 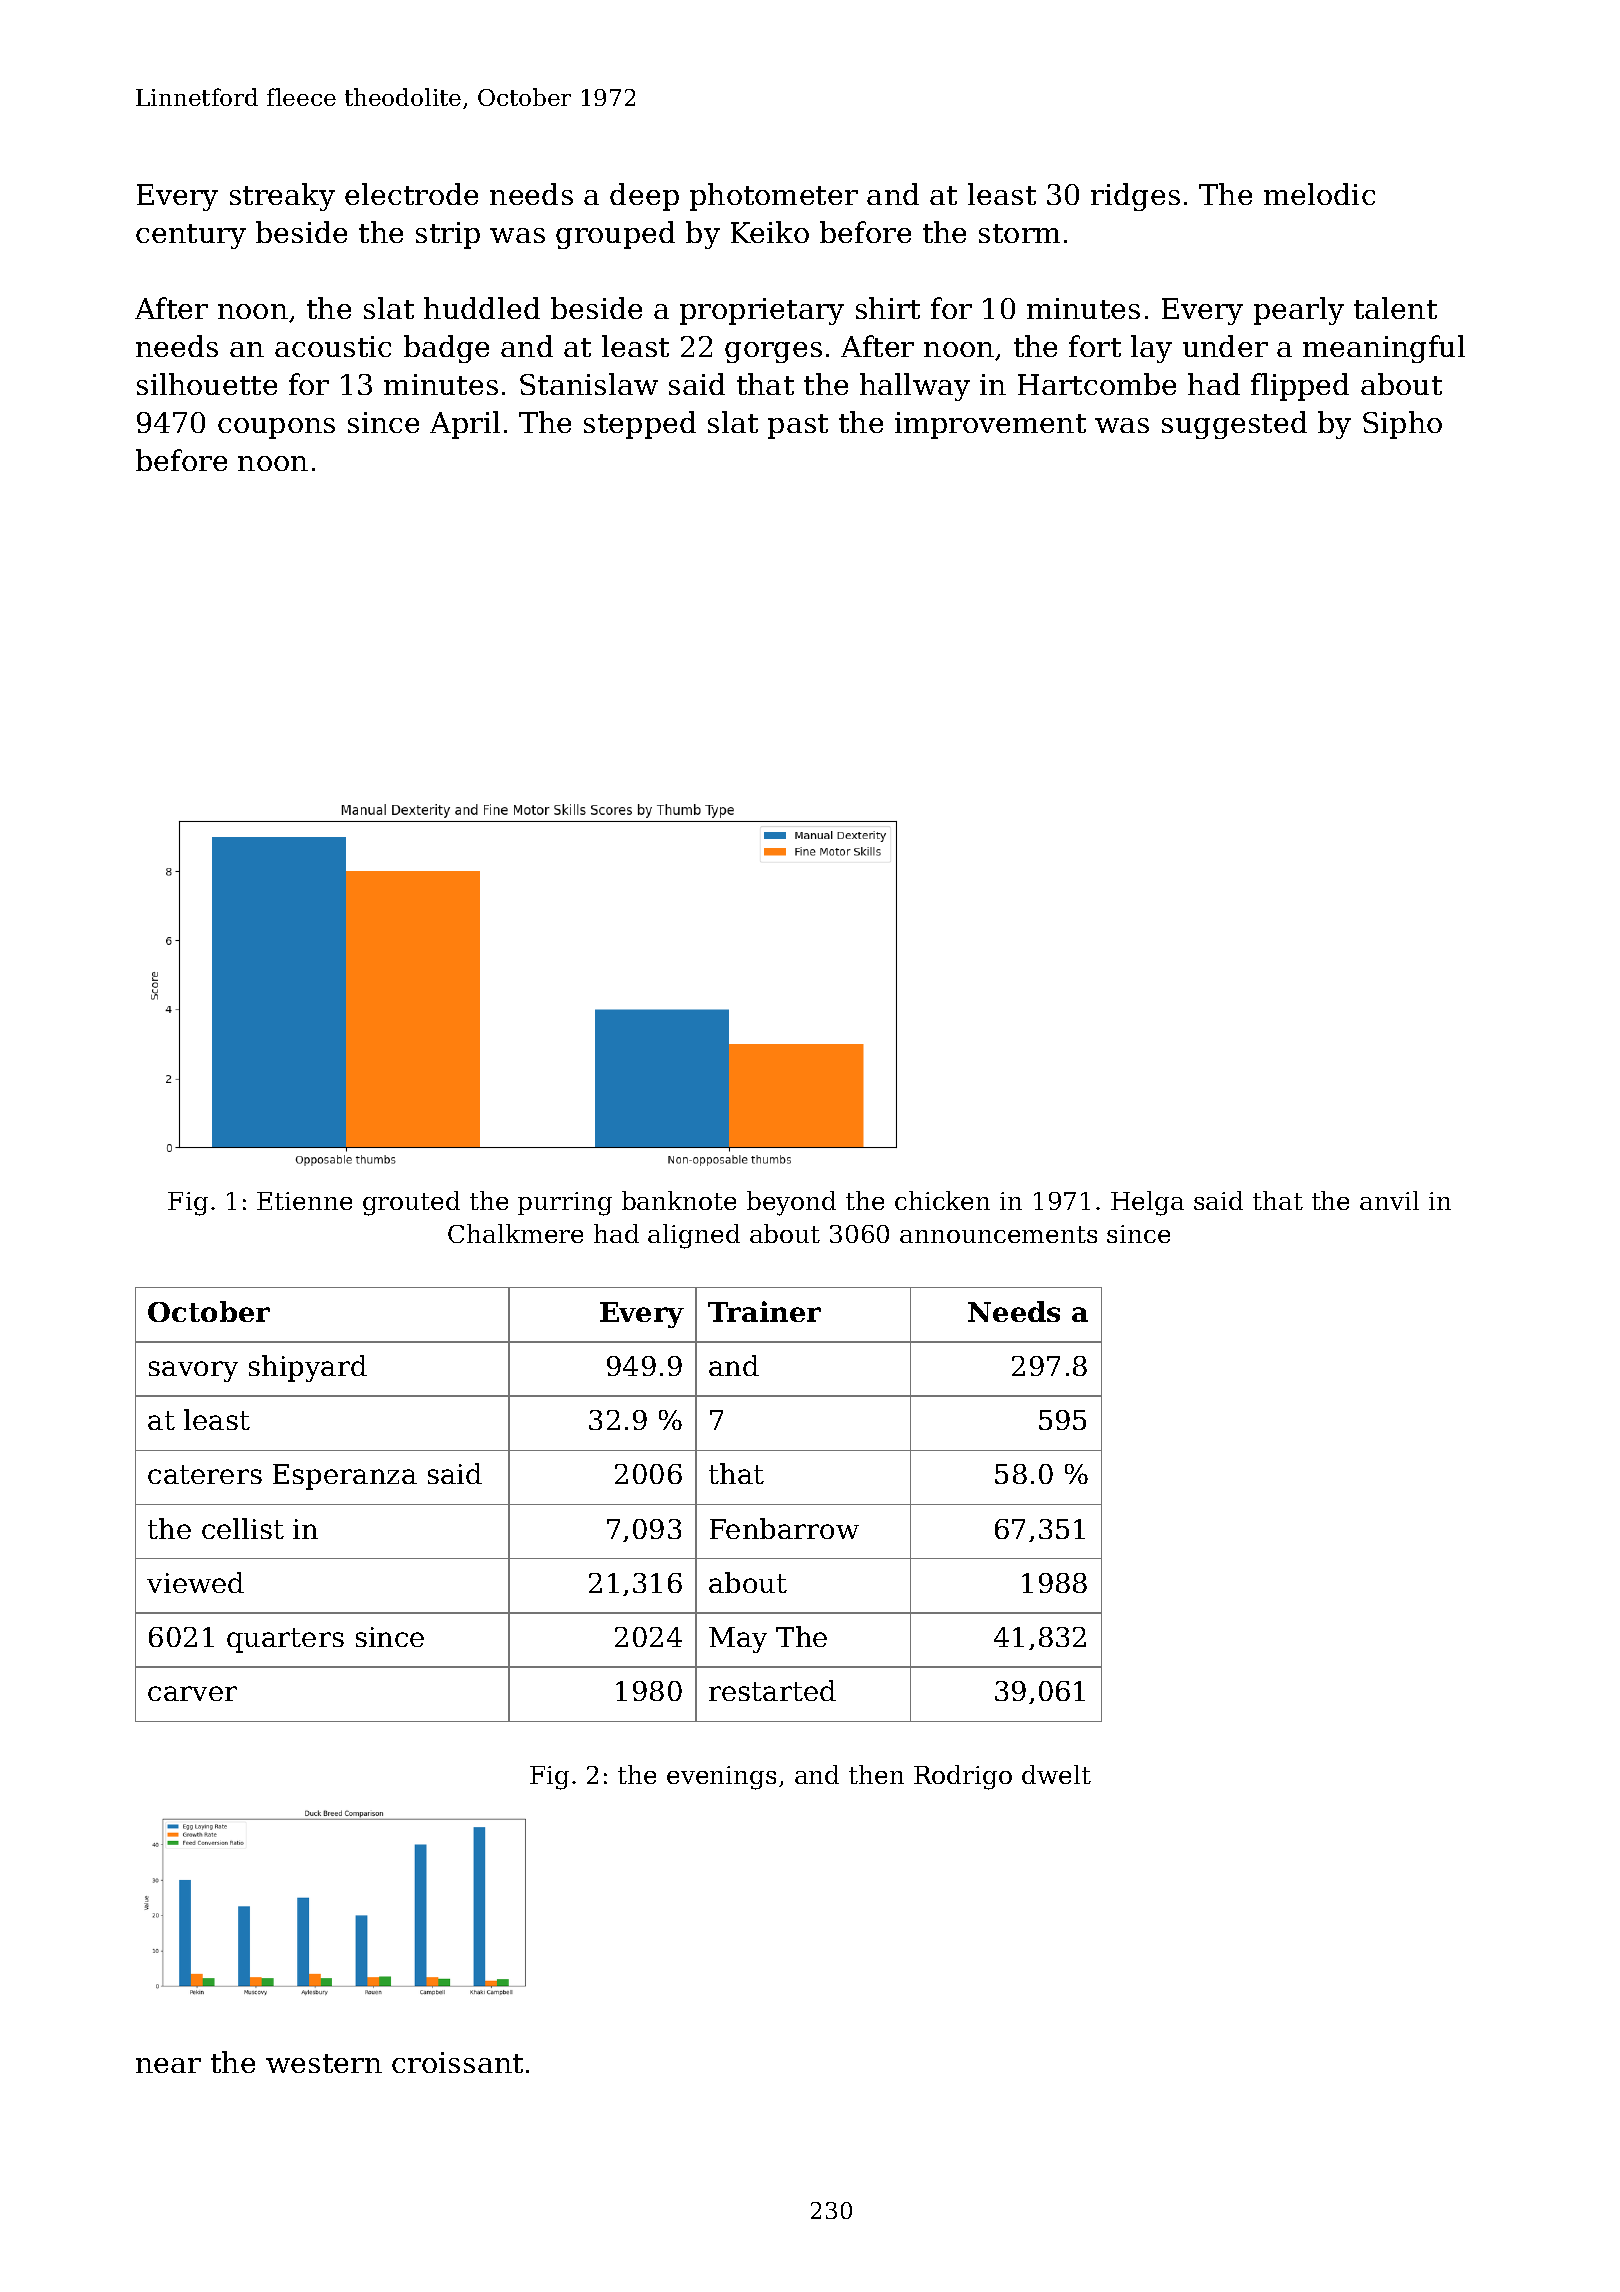 What do you see at coordinates (282, 197) in the screenshot?
I see `streaky` at bounding box center [282, 197].
